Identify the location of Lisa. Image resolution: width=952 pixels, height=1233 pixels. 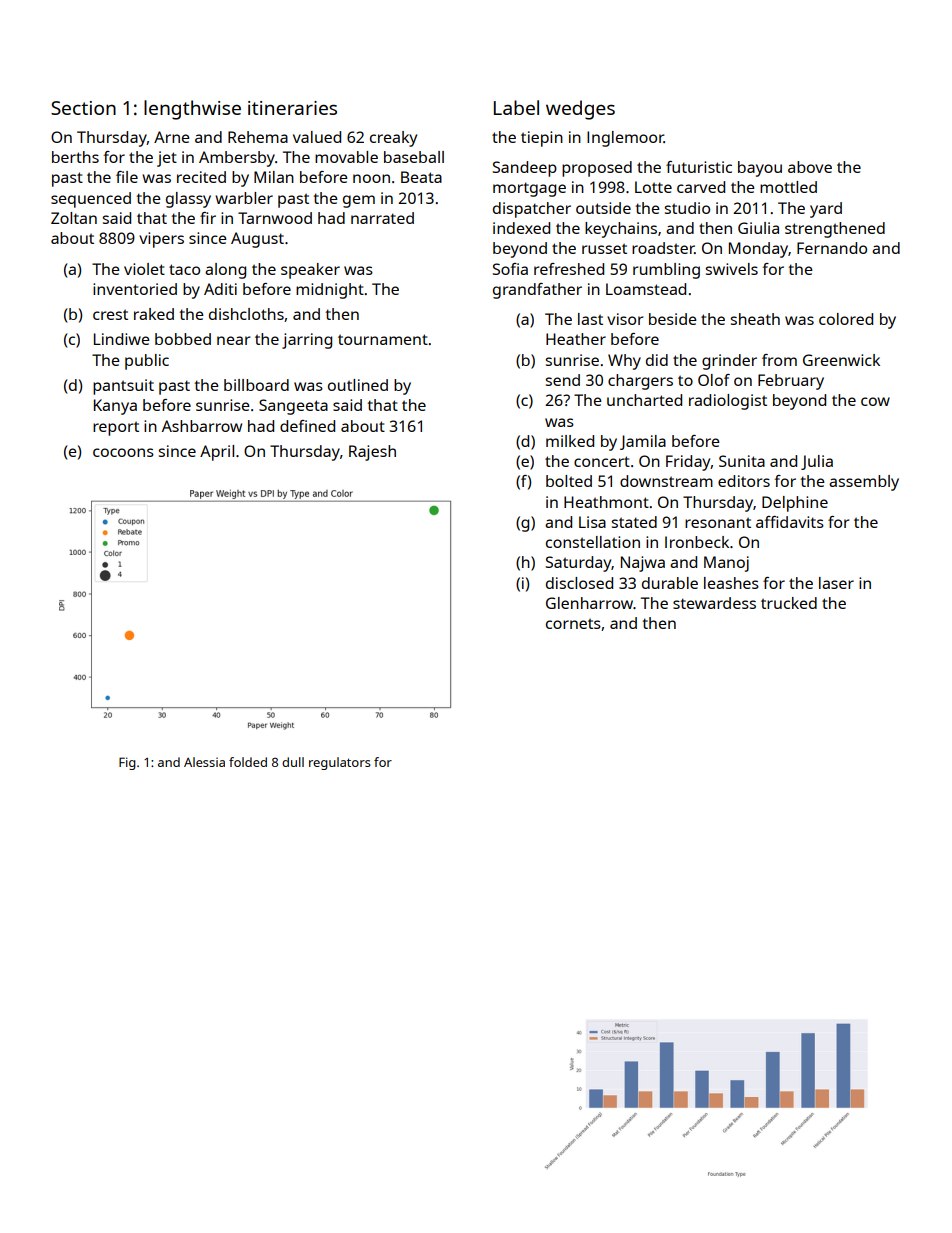
(592, 522).
